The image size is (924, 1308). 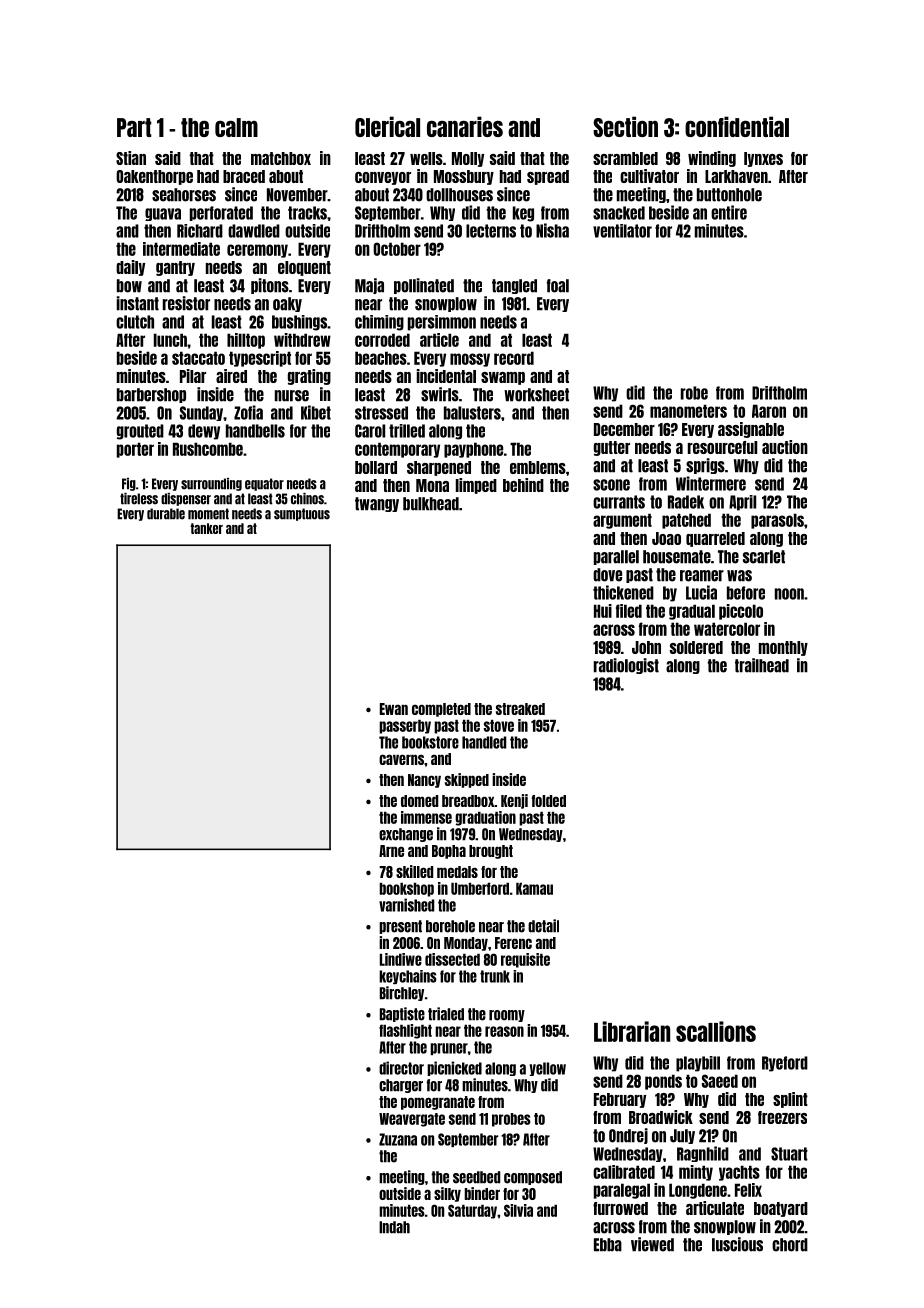 What do you see at coordinates (607, 575) in the document?
I see `dove` at bounding box center [607, 575].
